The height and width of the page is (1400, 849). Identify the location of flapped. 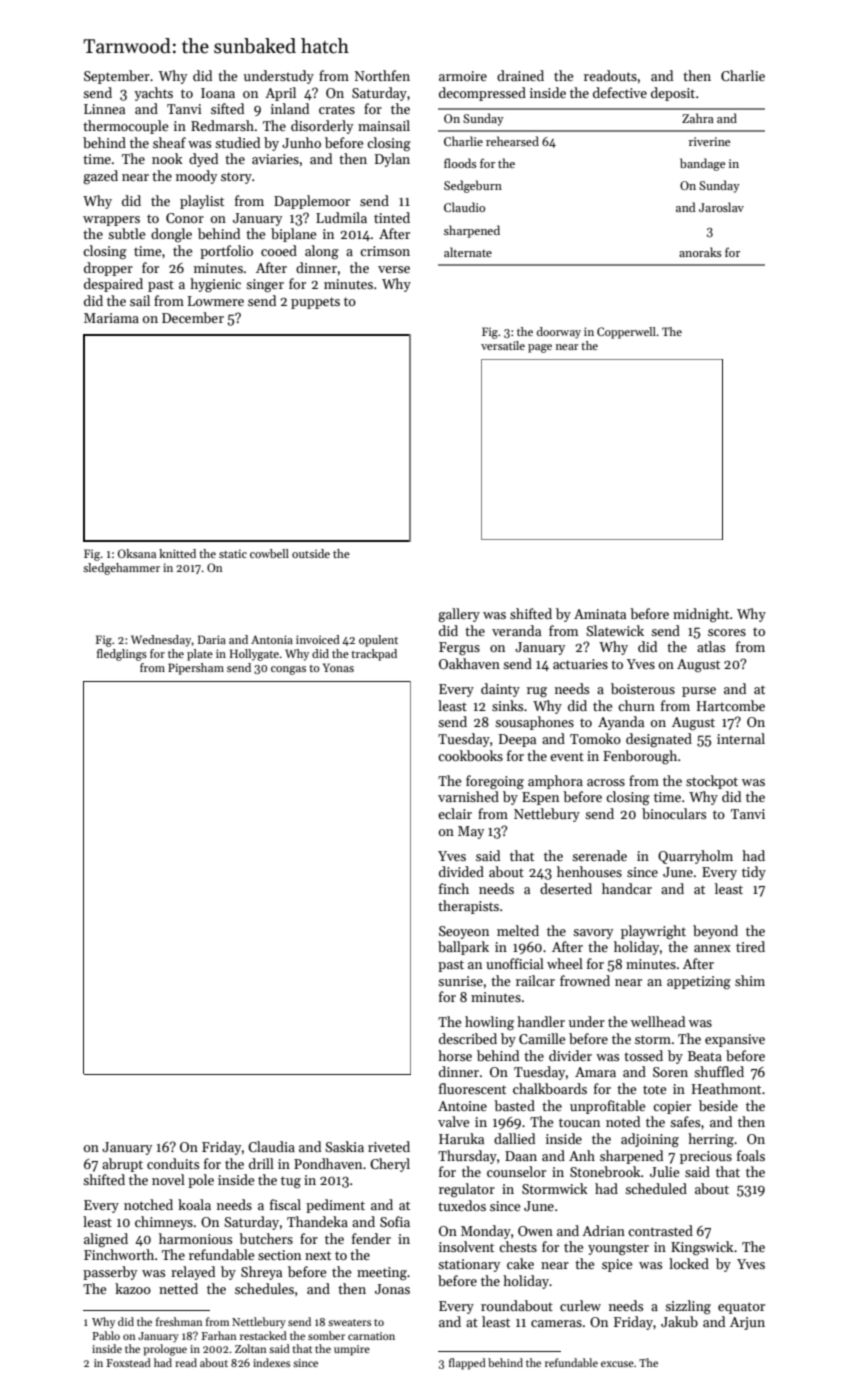
(467, 1364).
